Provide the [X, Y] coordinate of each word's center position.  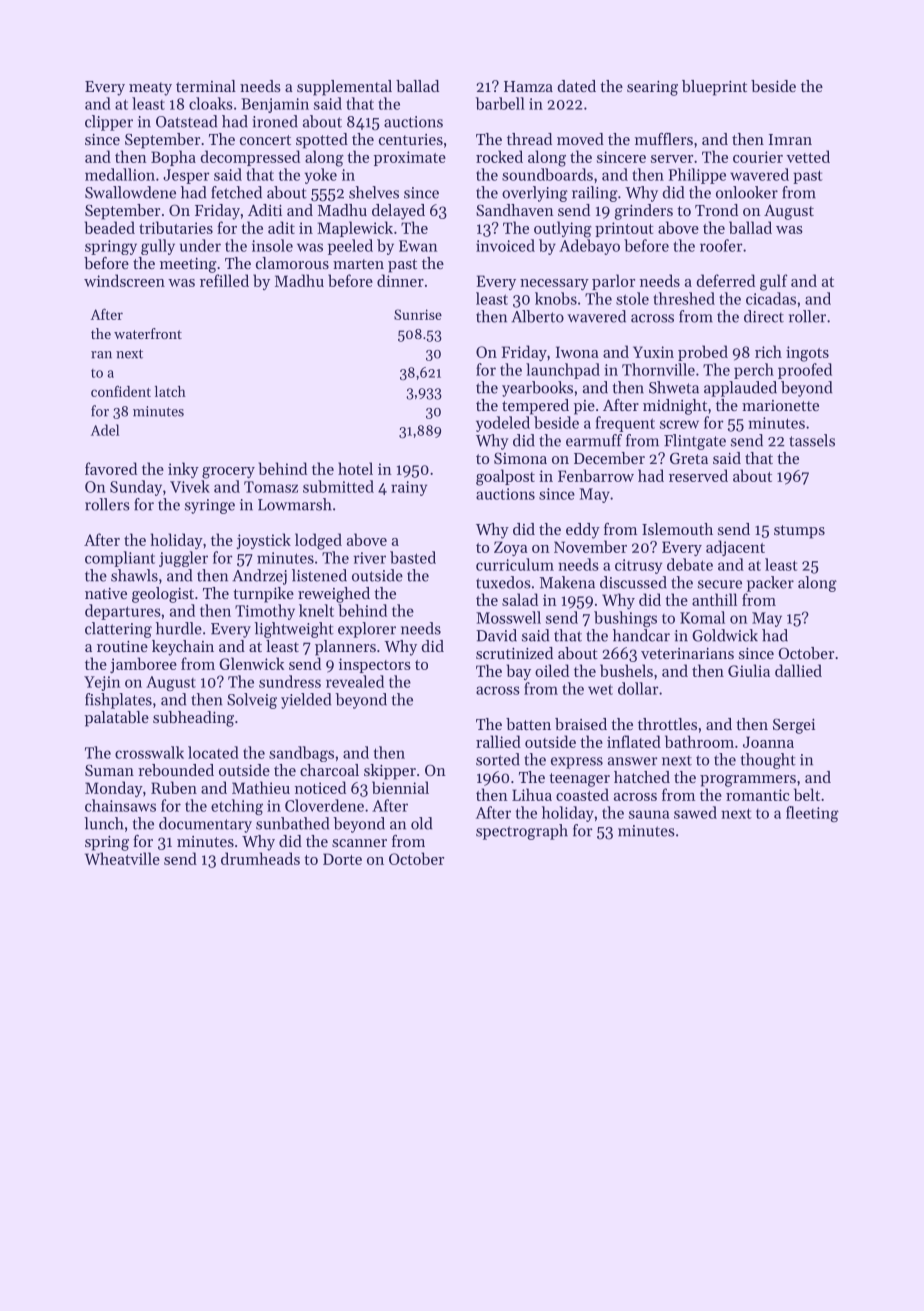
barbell [500, 103]
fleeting [812, 814]
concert [265, 140]
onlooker [747, 192]
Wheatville [122, 858]
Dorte [342, 859]
